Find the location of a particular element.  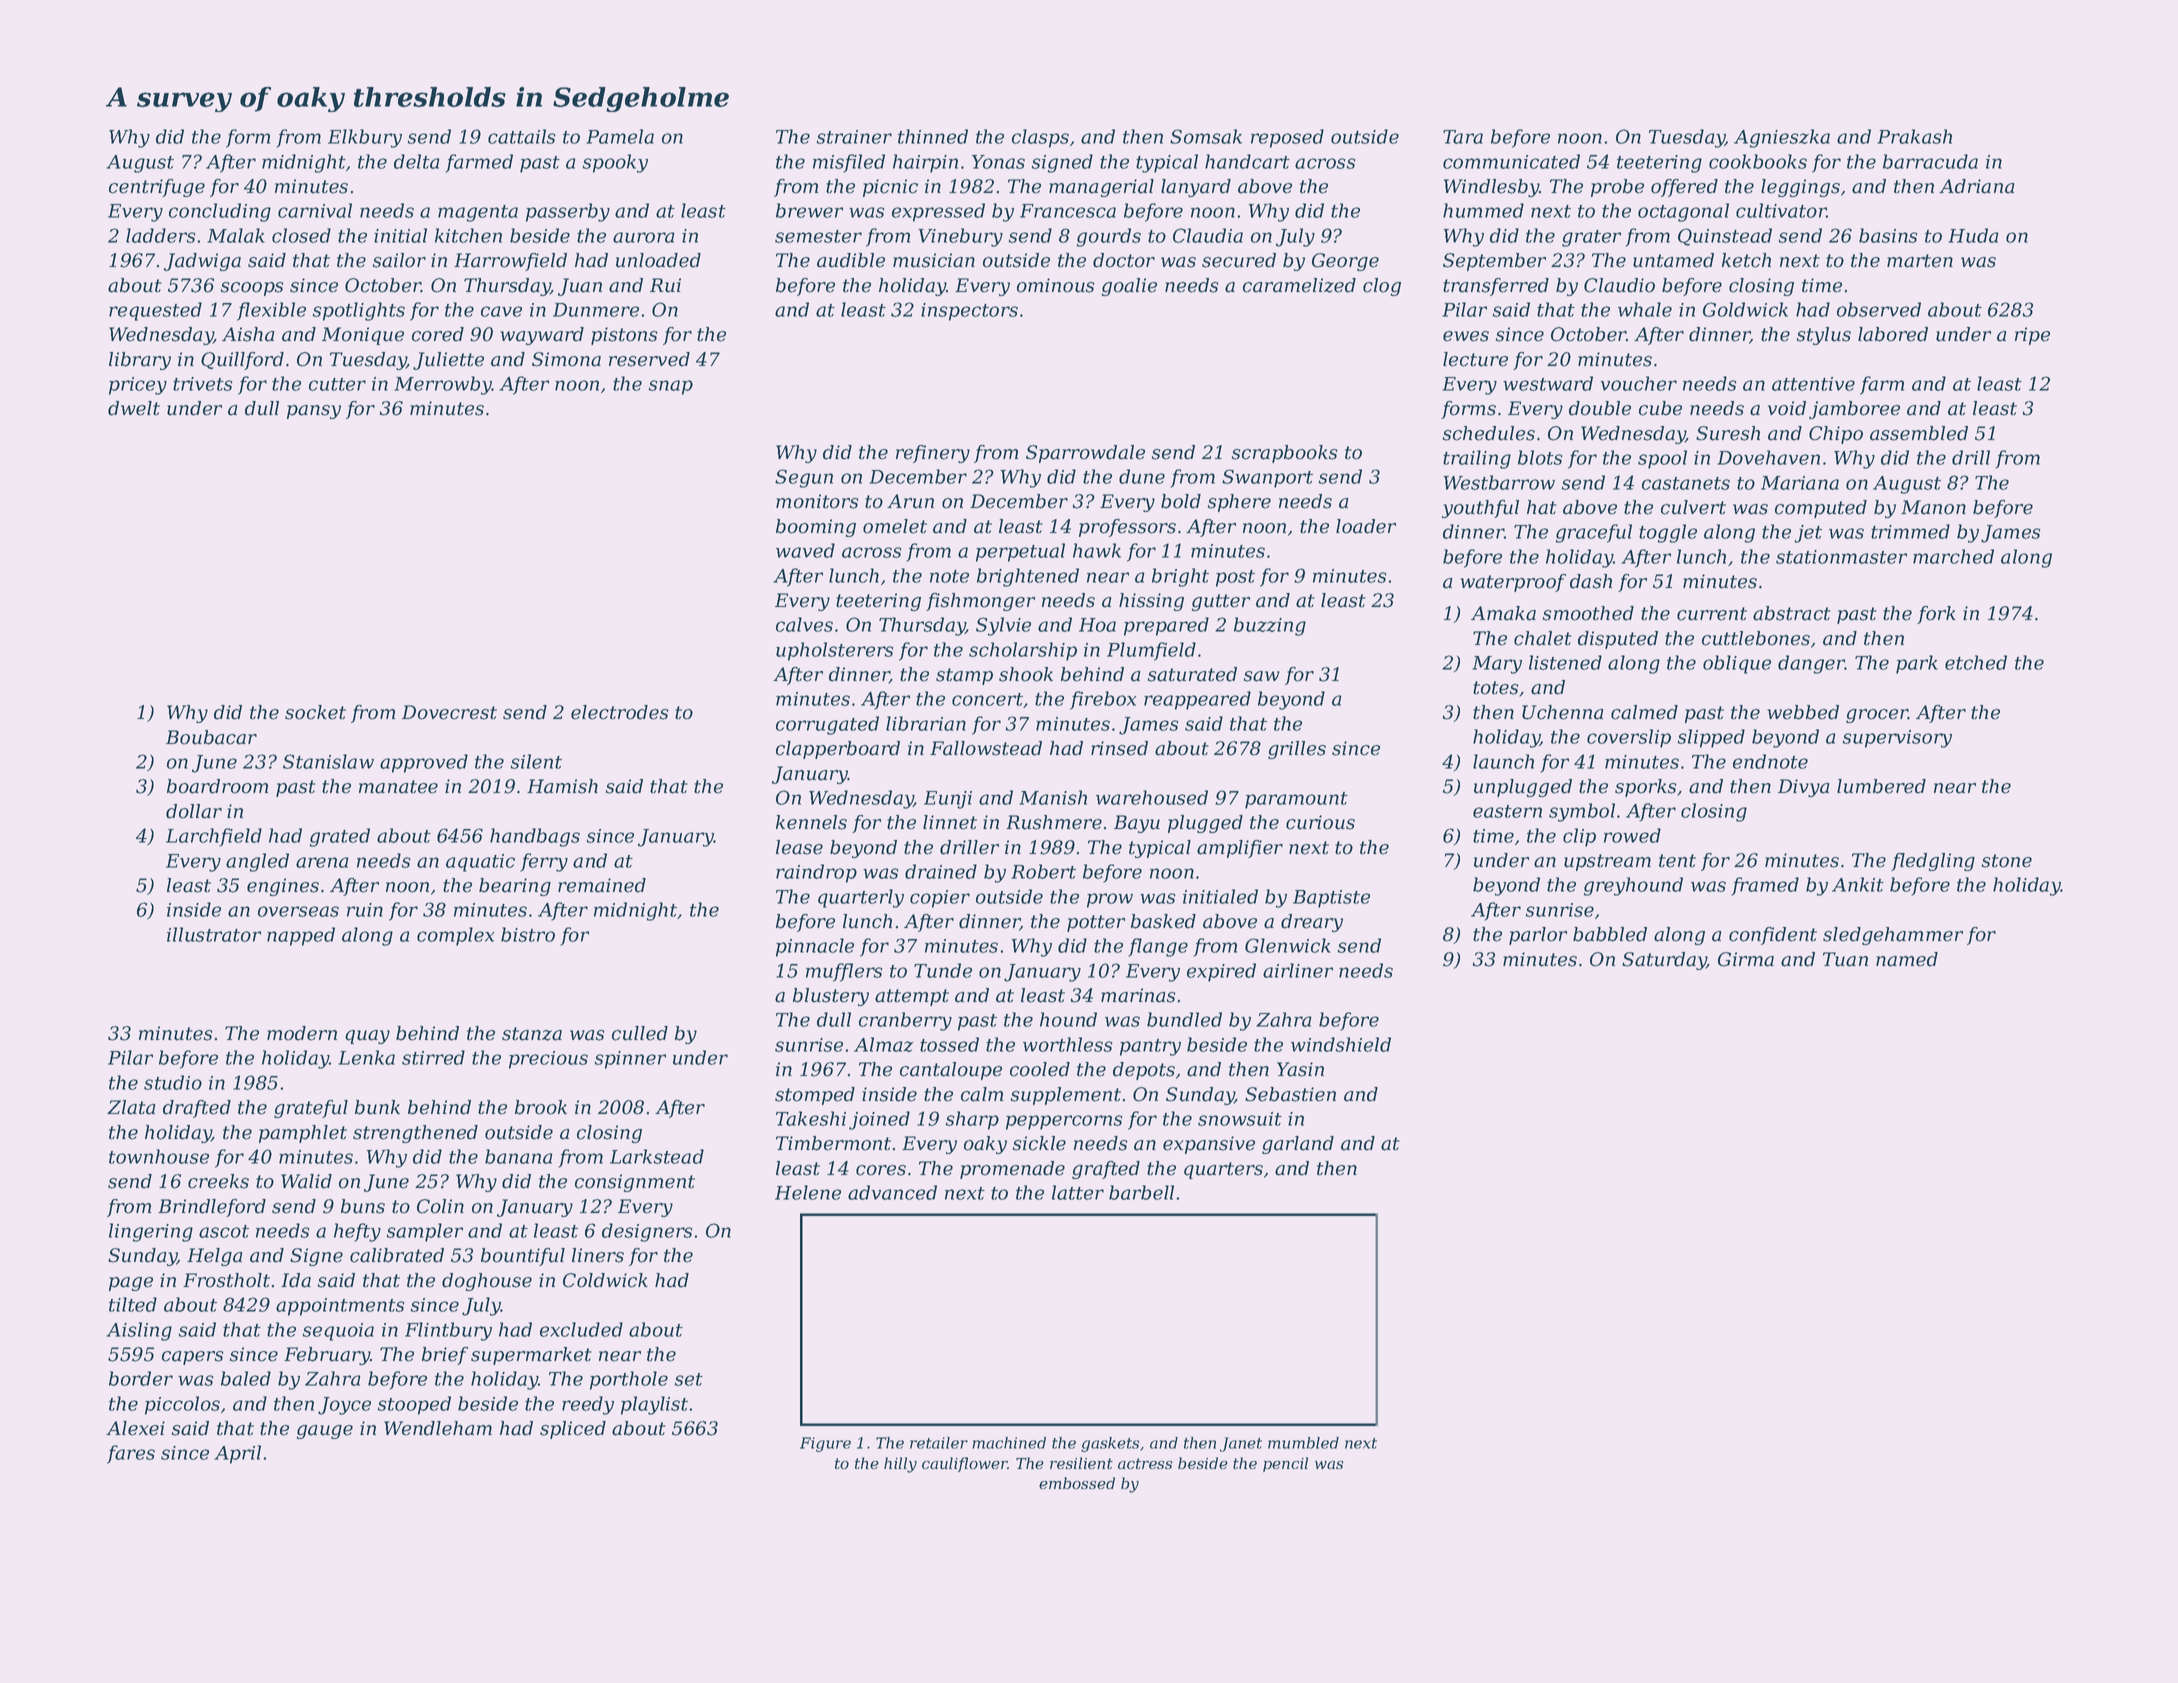

pencil is located at coordinates (1285, 1464).
